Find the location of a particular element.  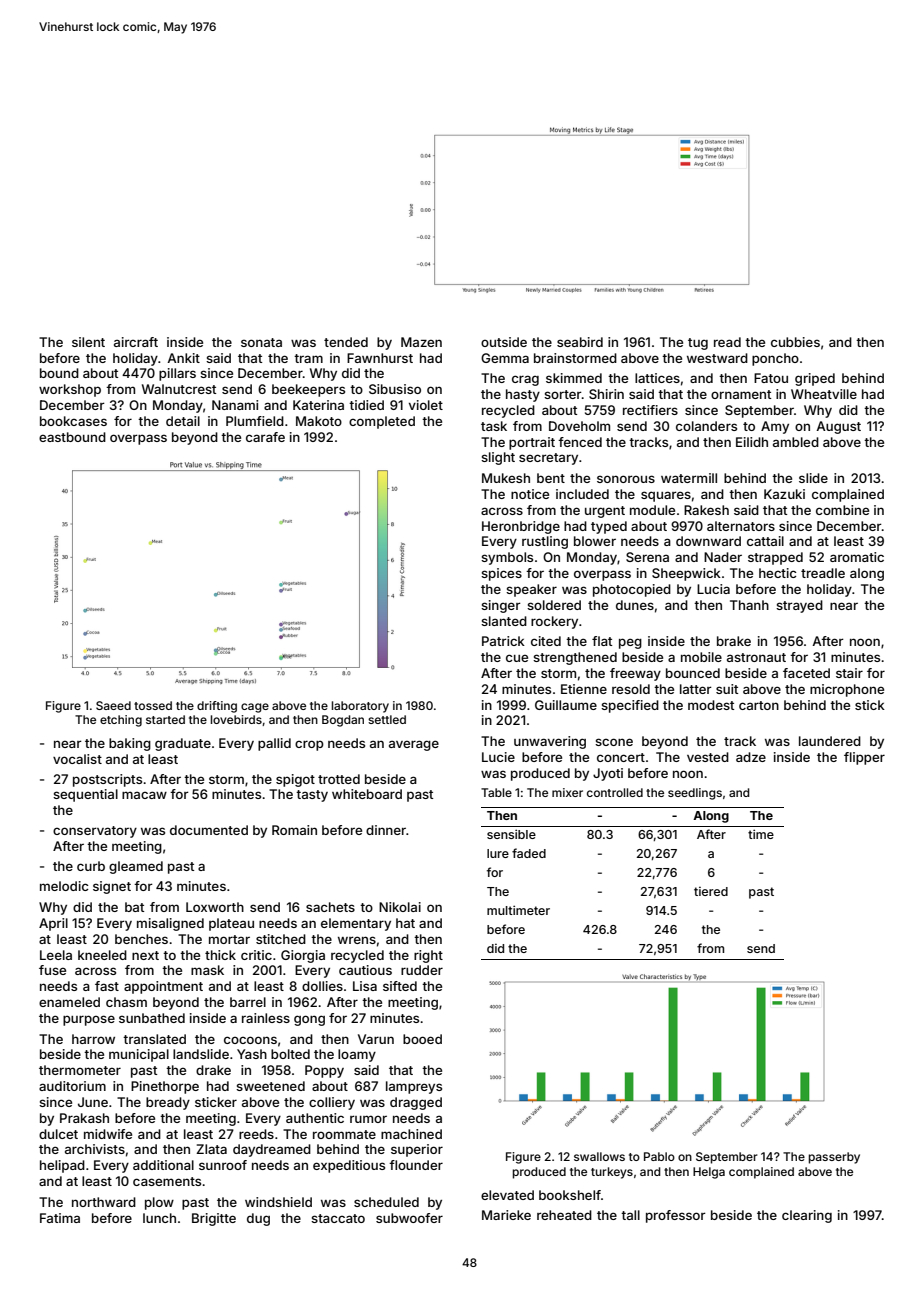

bookcases is located at coordinates (73, 421).
